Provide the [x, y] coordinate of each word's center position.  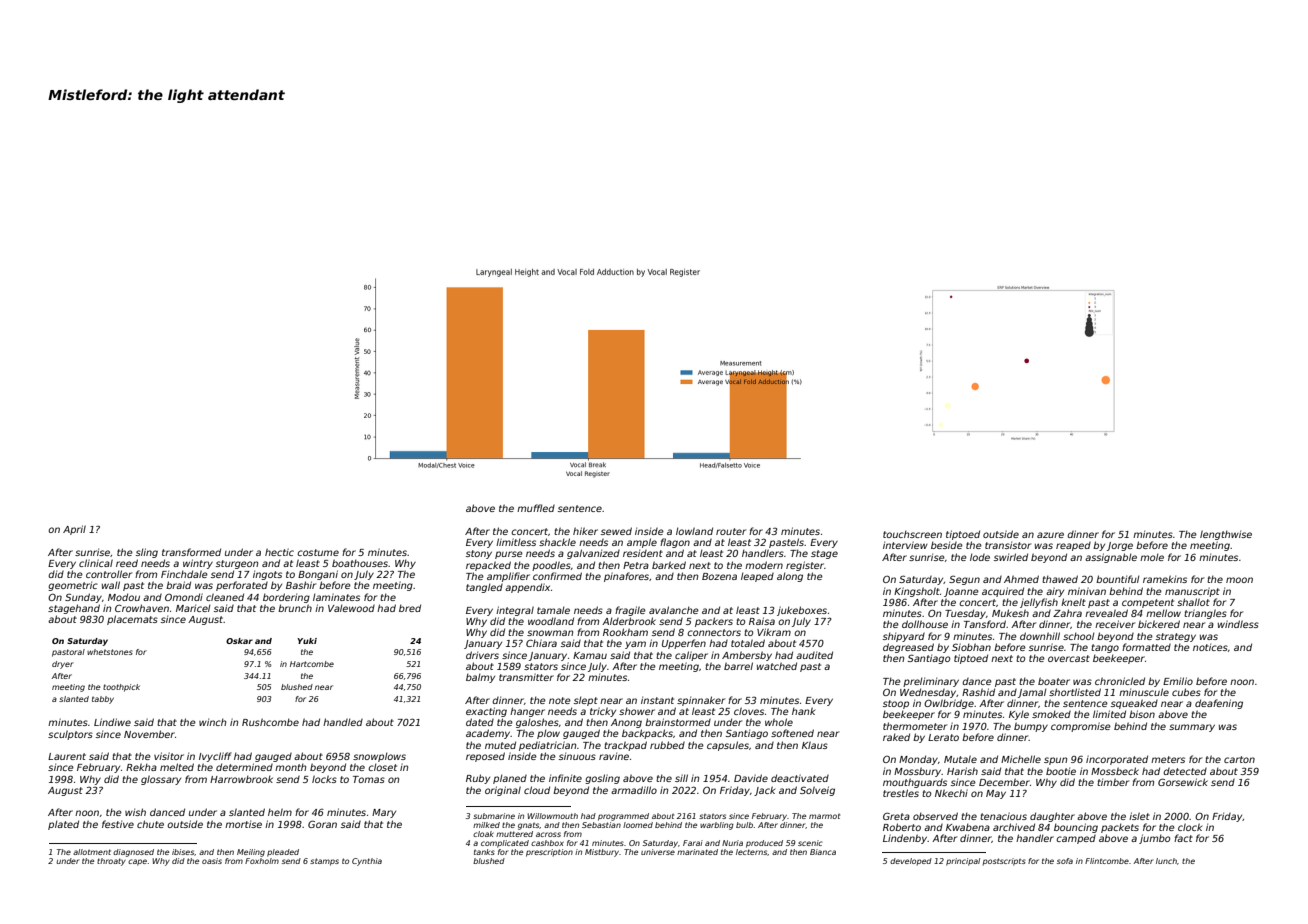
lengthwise [1226, 535]
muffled [536, 508]
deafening [1219, 704]
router [731, 531]
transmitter [526, 677]
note [560, 700]
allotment [92, 852]
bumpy [1031, 727]
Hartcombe [312, 664]
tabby [103, 700]
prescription [549, 853]
